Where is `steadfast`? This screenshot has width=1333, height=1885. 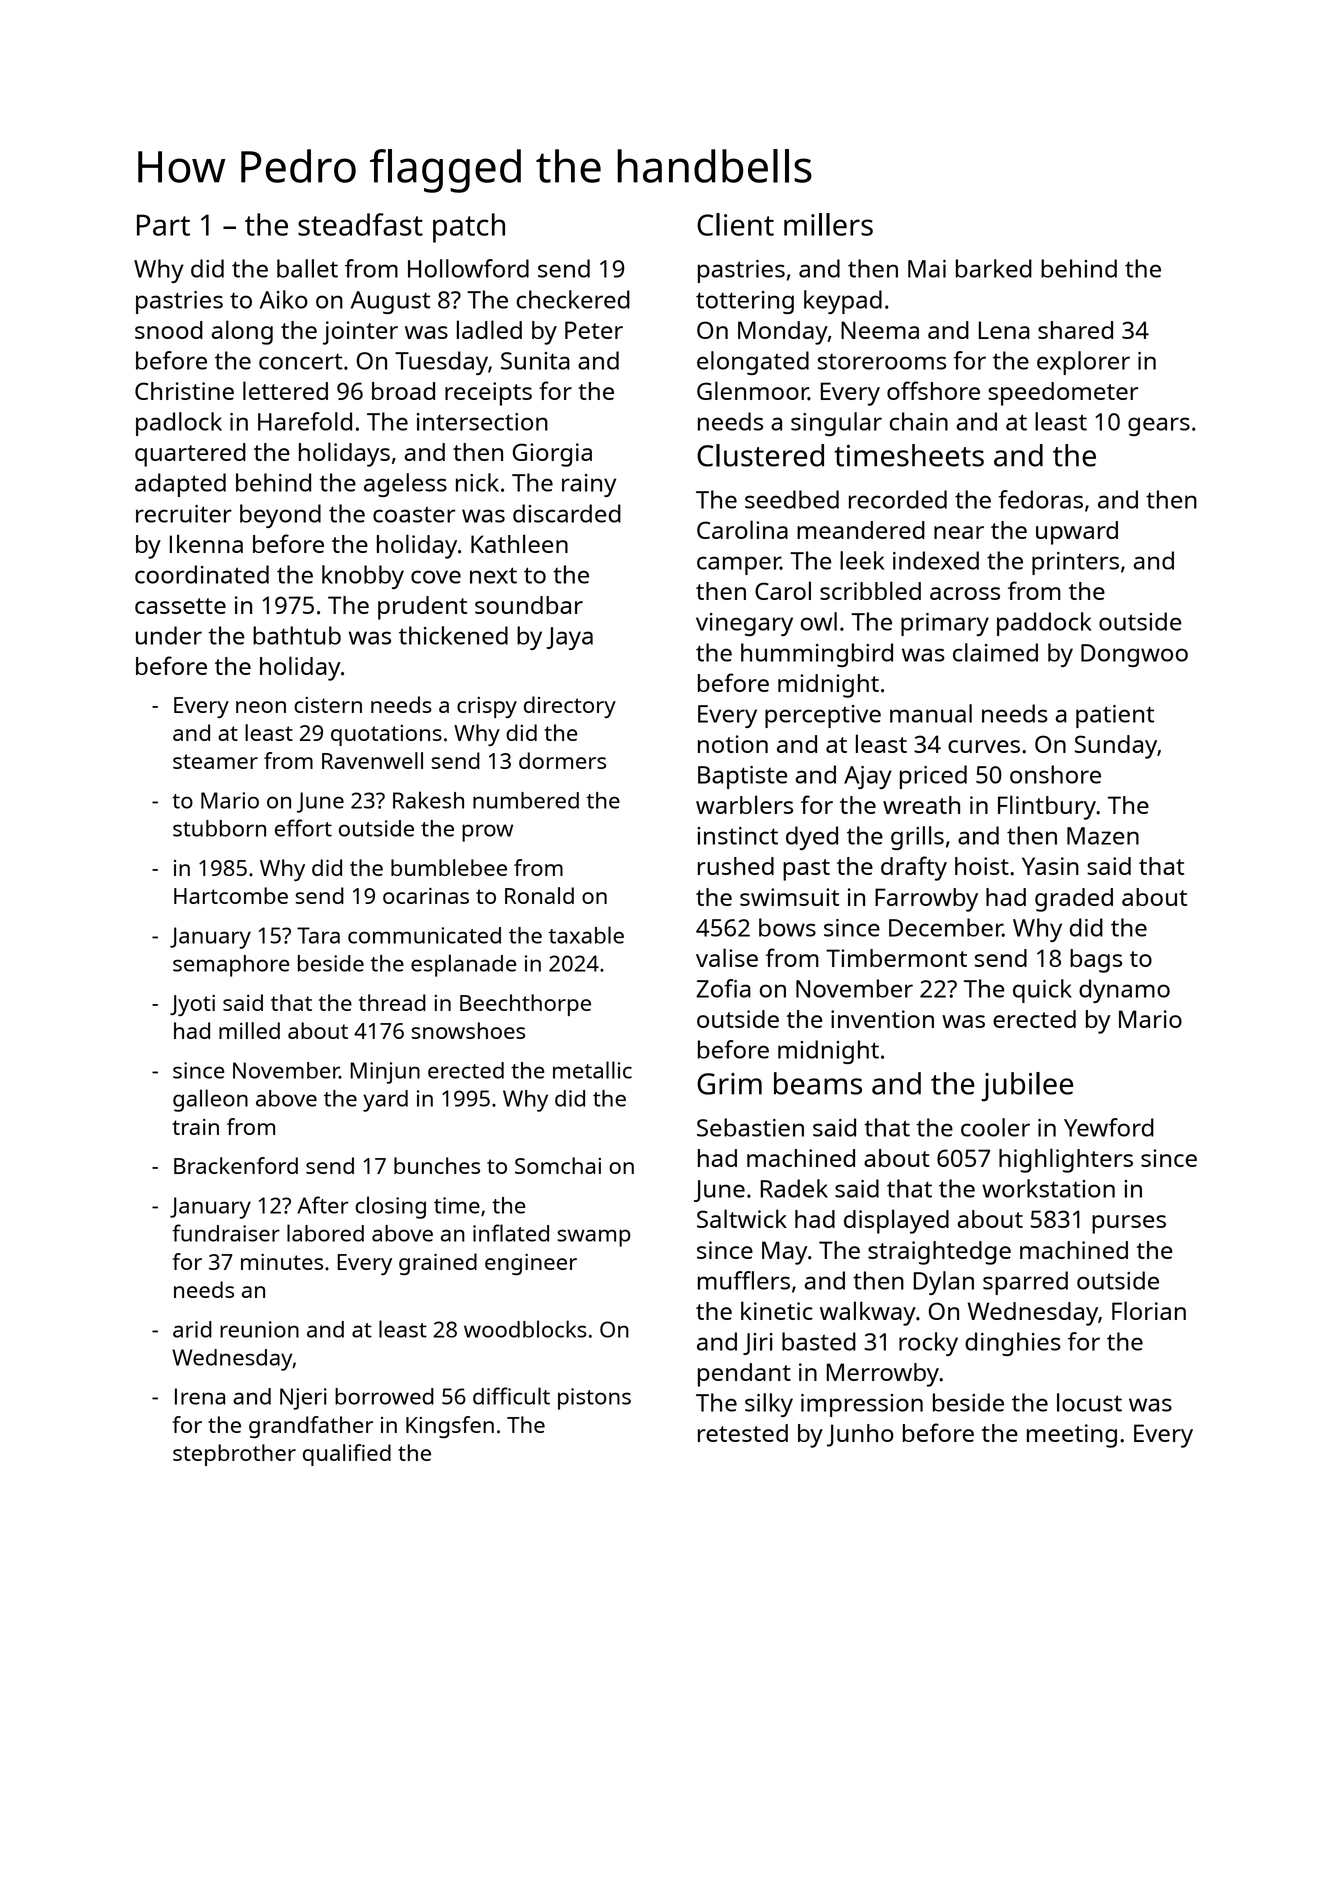 steadfast is located at coordinates (360, 224).
